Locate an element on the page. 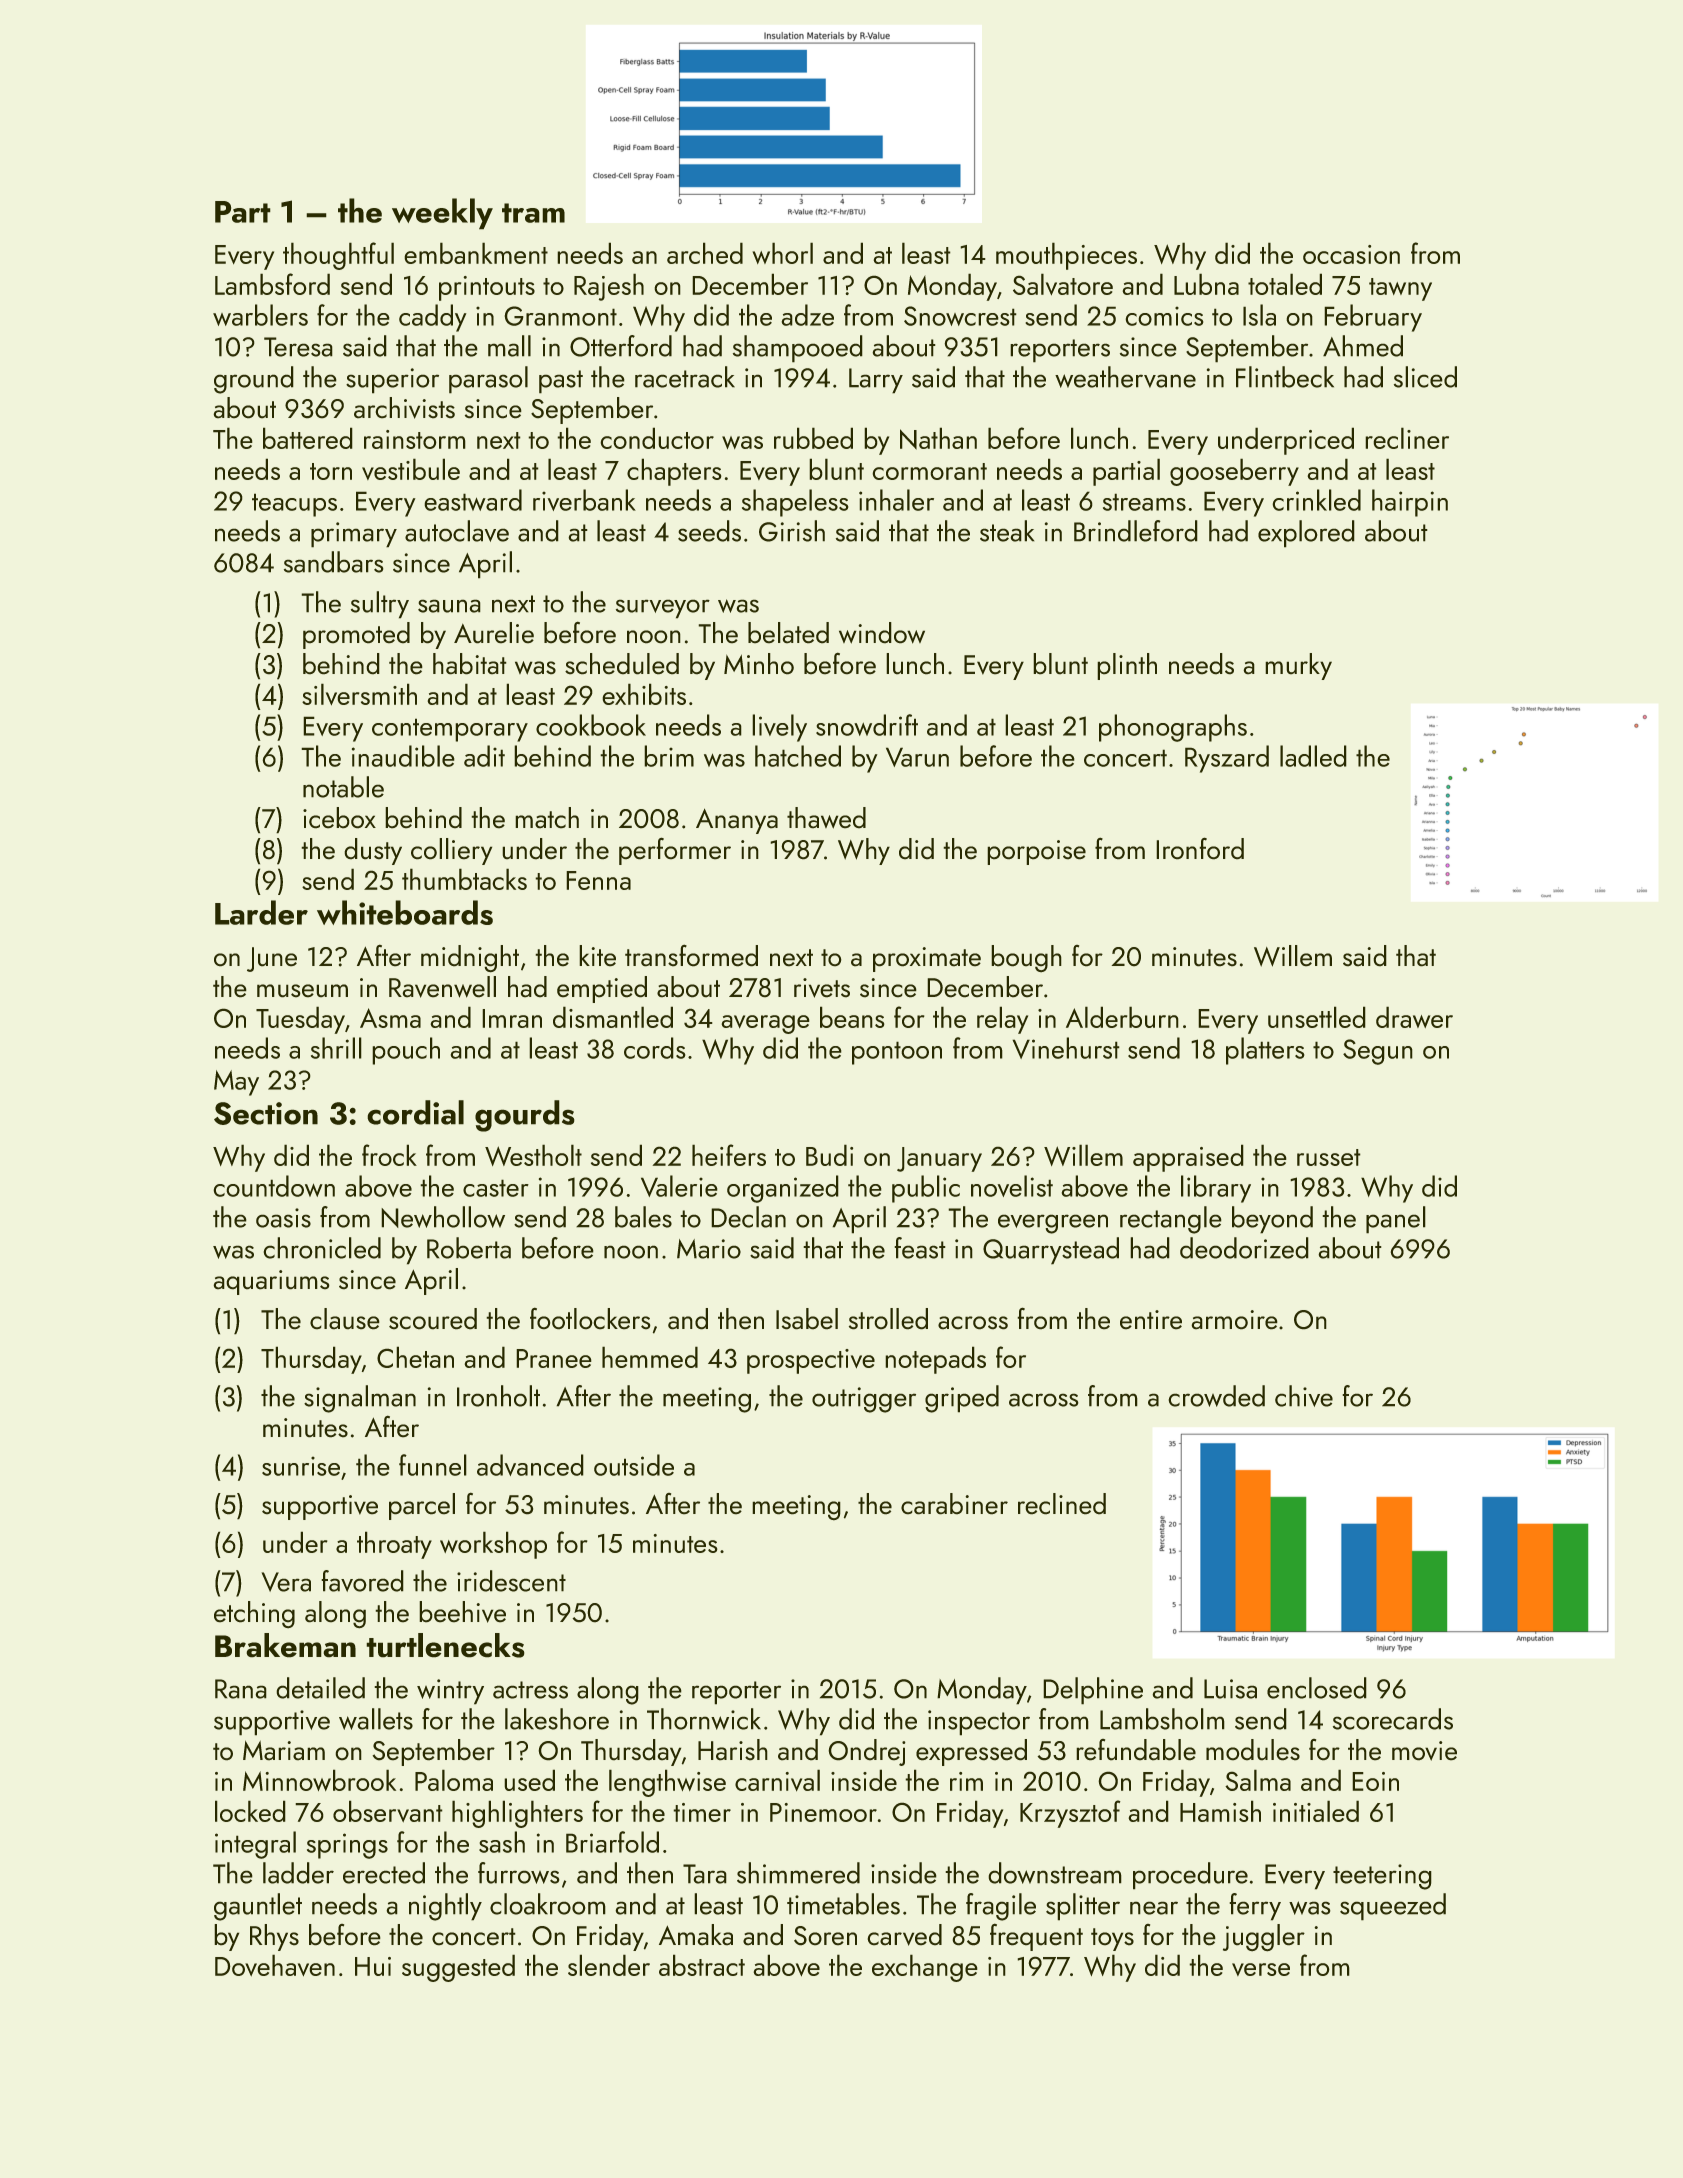 The height and width of the image is (2178, 1683). Luisa is located at coordinates (1230, 1689).
